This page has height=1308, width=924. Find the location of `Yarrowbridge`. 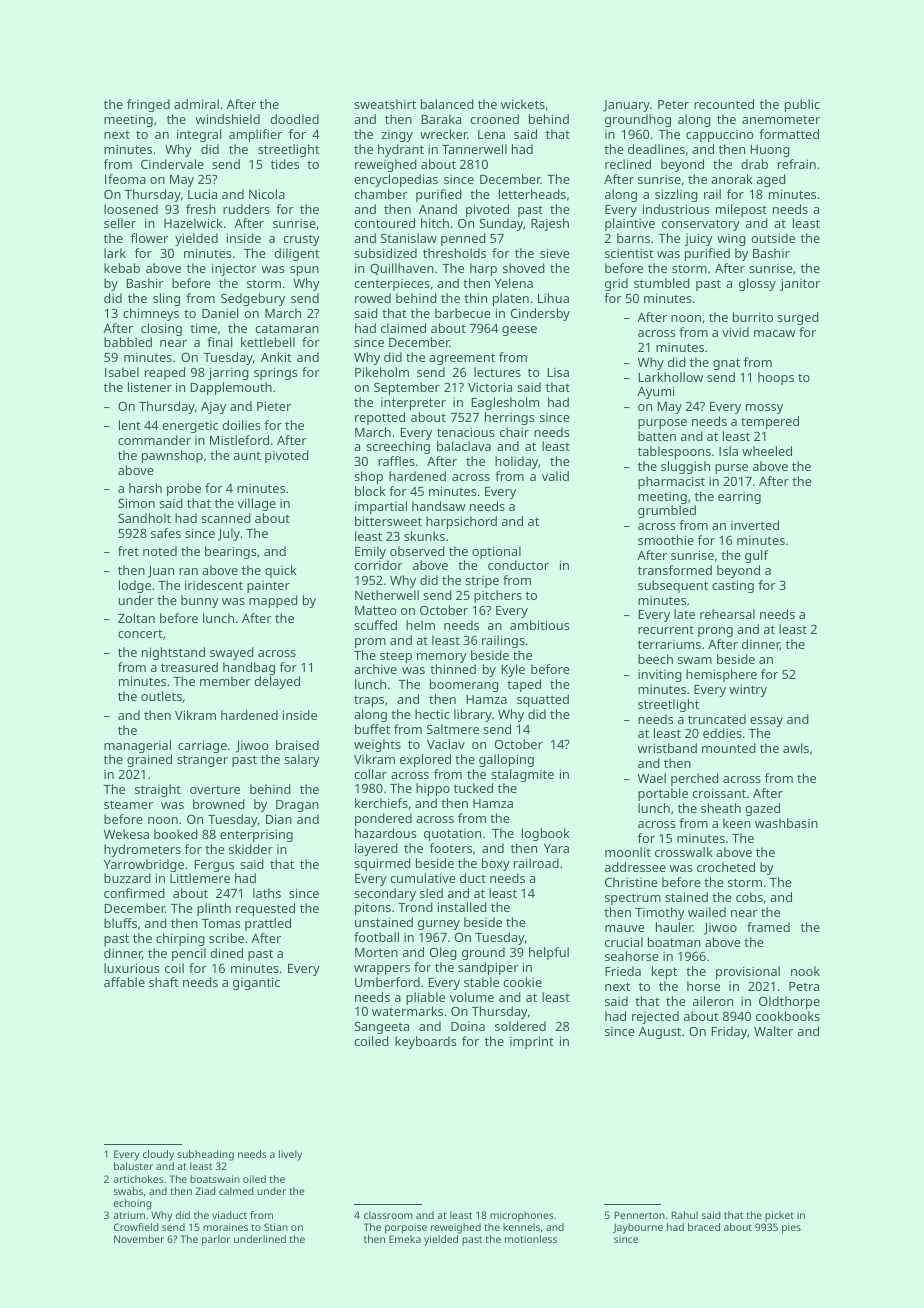

Yarrowbridge is located at coordinates (144, 865).
